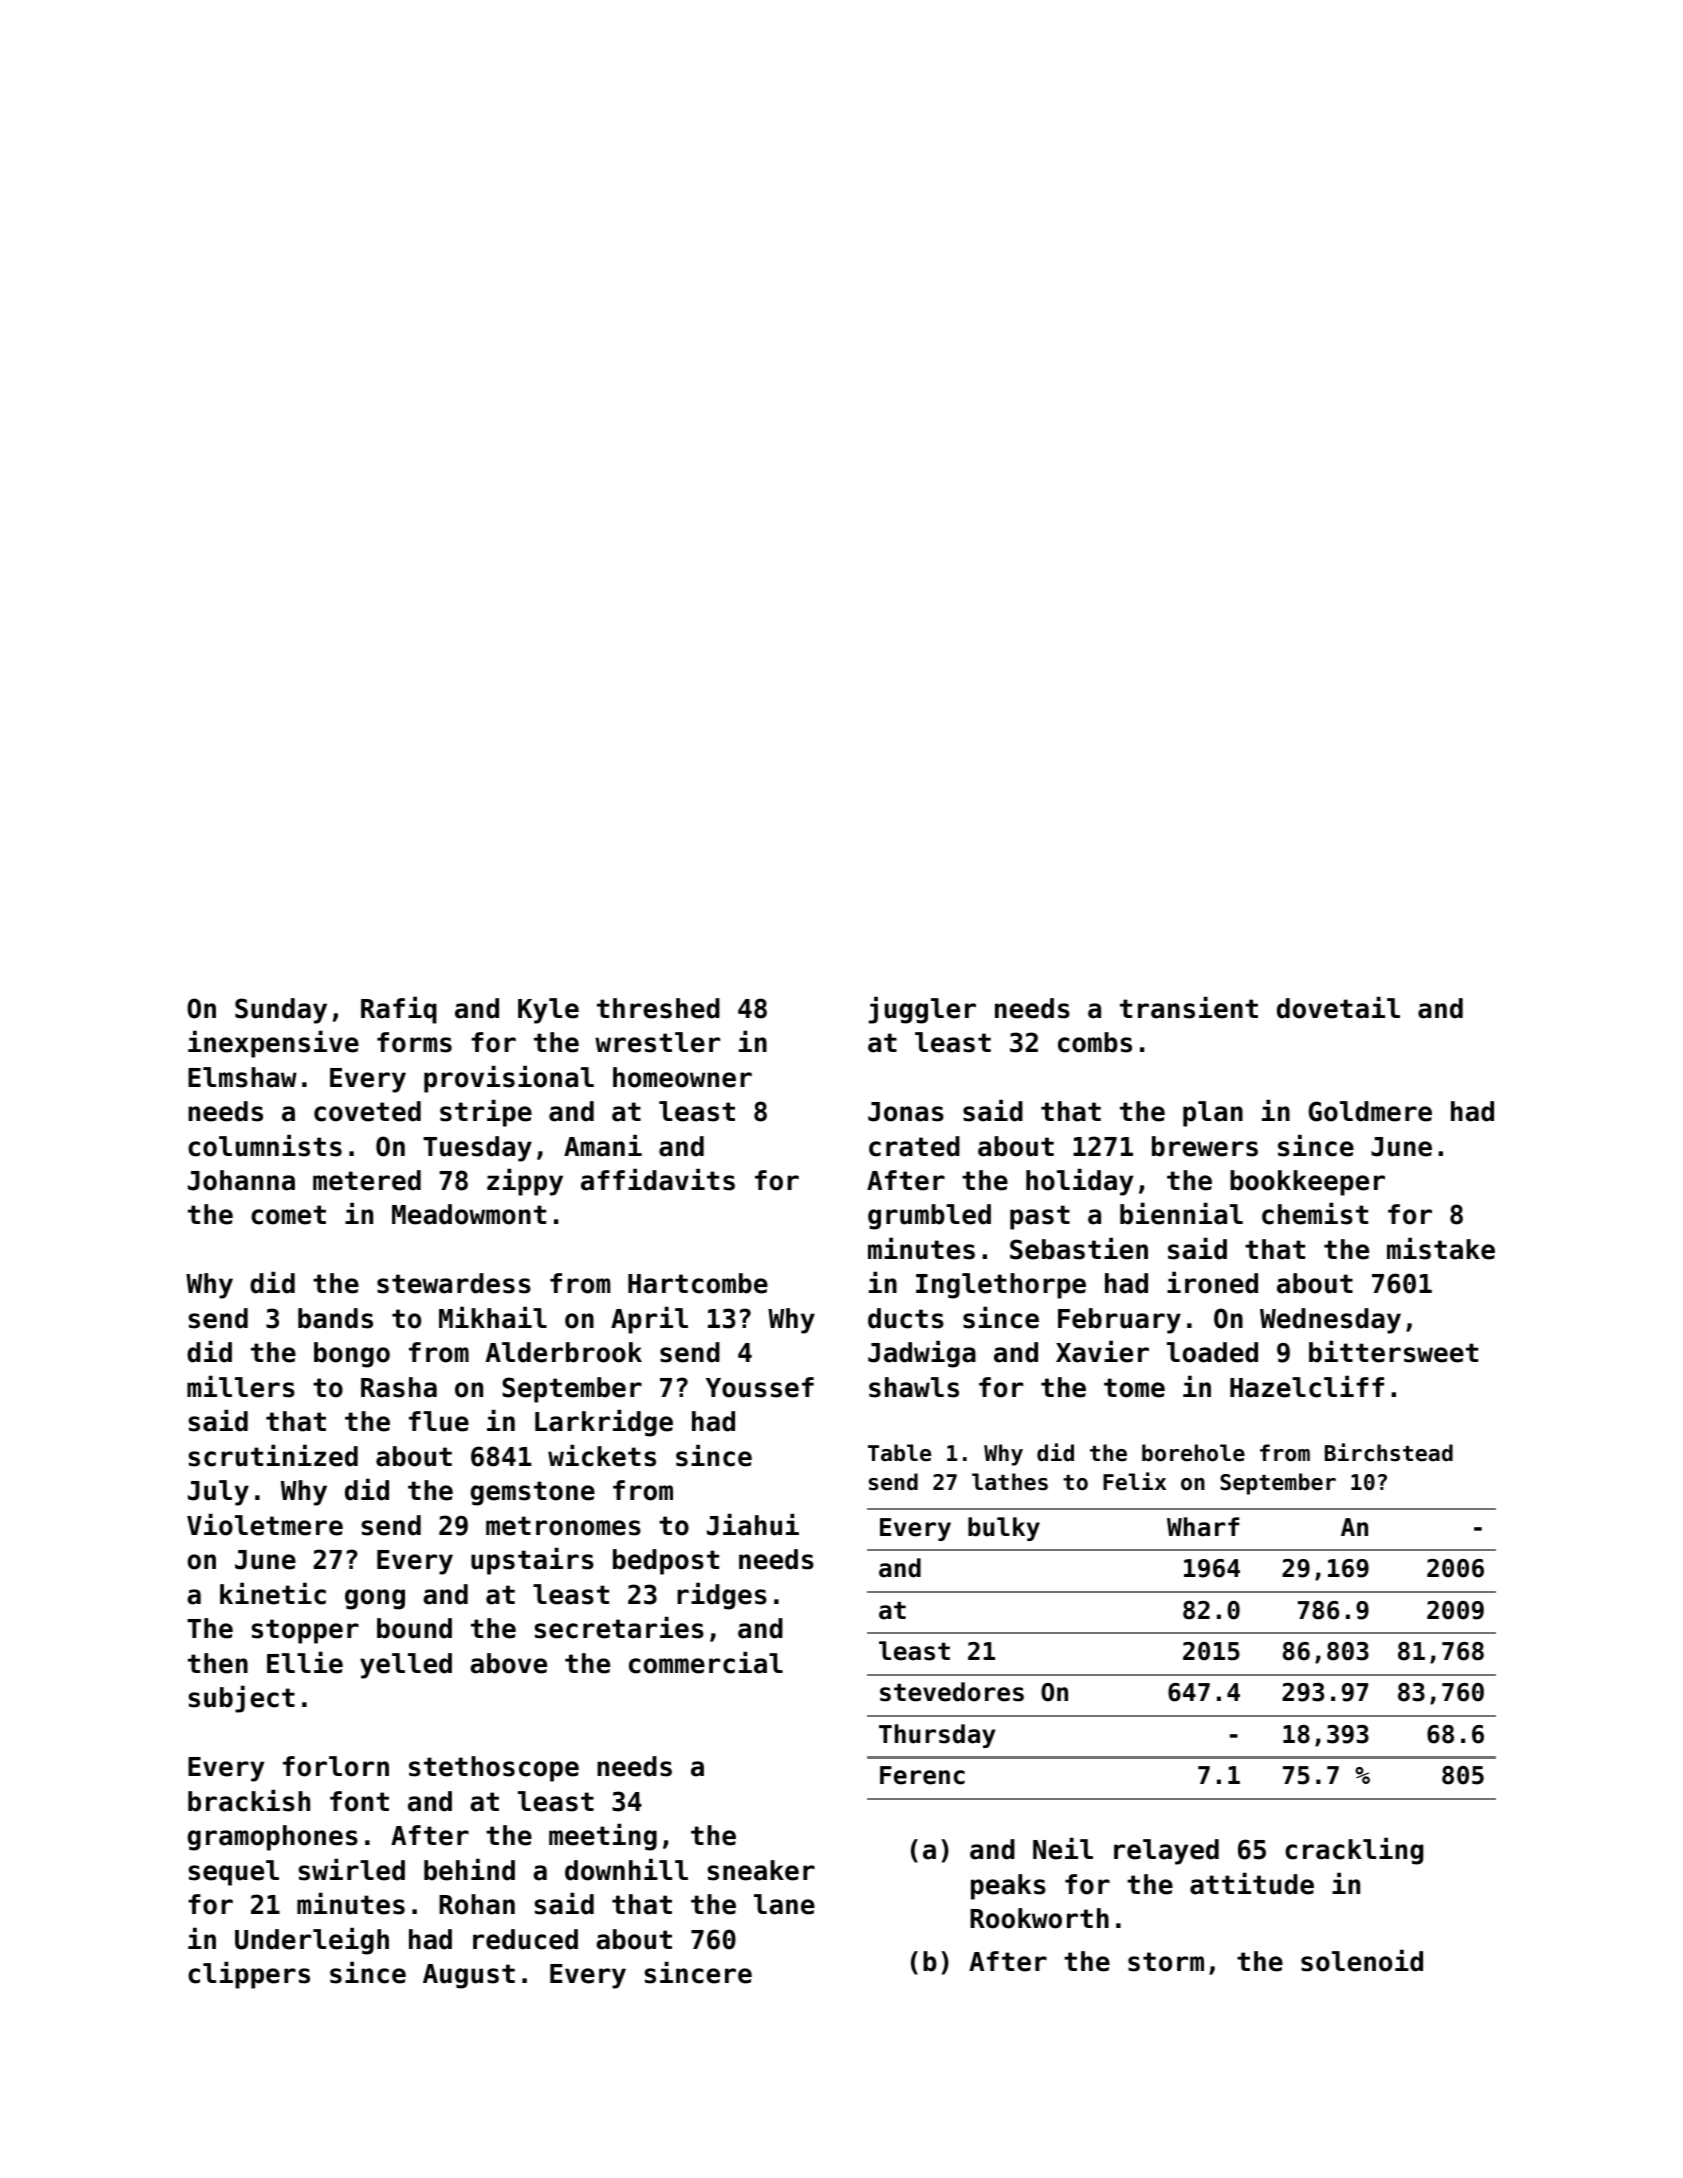 The width and height of the screenshot is (1683, 2178). I want to click on juggler, so click(922, 1010).
